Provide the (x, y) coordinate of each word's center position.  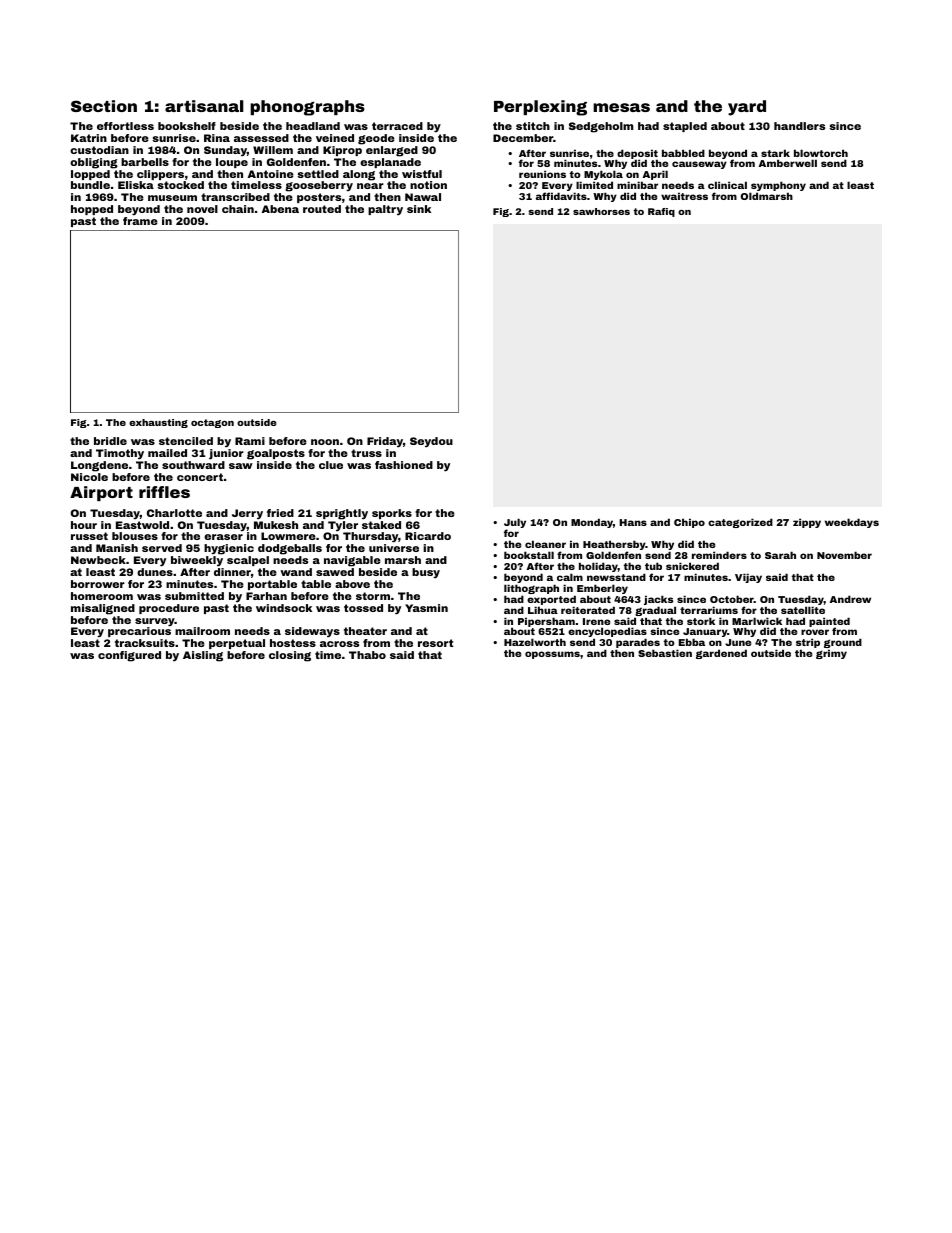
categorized (740, 523)
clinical (727, 185)
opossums (552, 655)
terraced (397, 126)
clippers (160, 175)
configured (129, 656)
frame (140, 221)
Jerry (247, 514)
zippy (807, 523)
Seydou (431, 442)
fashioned (404, 465)
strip (808, 644)
